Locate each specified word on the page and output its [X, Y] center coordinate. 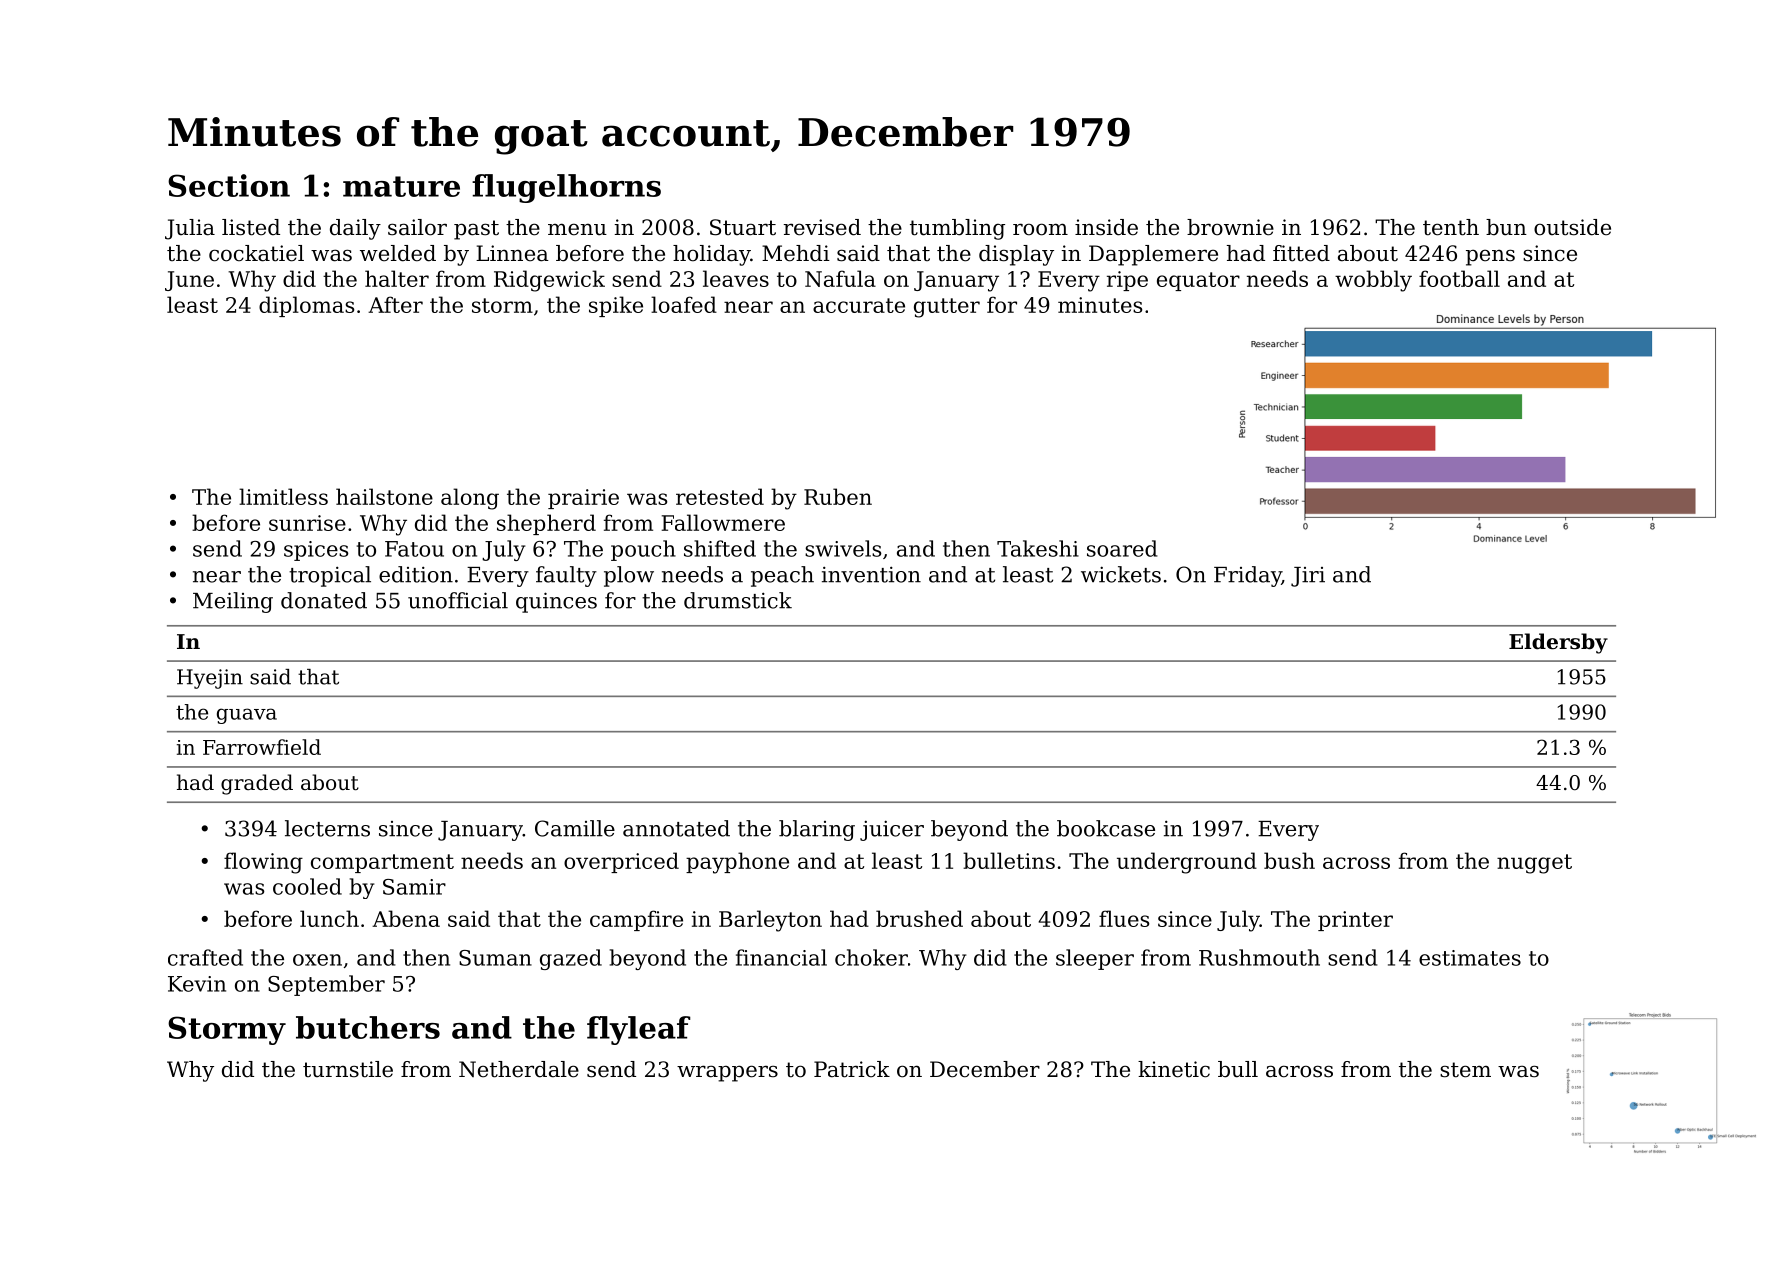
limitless [283, 496]
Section [229, 185]
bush [1289, 860]
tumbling [957, 229]
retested [720, 496]
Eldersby [1558, 643]
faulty [566, 576]
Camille [575, 828]
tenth [1451, 227]
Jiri [1308, 577]
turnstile [348, 1069]
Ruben [838, 496]
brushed [919, 918]
